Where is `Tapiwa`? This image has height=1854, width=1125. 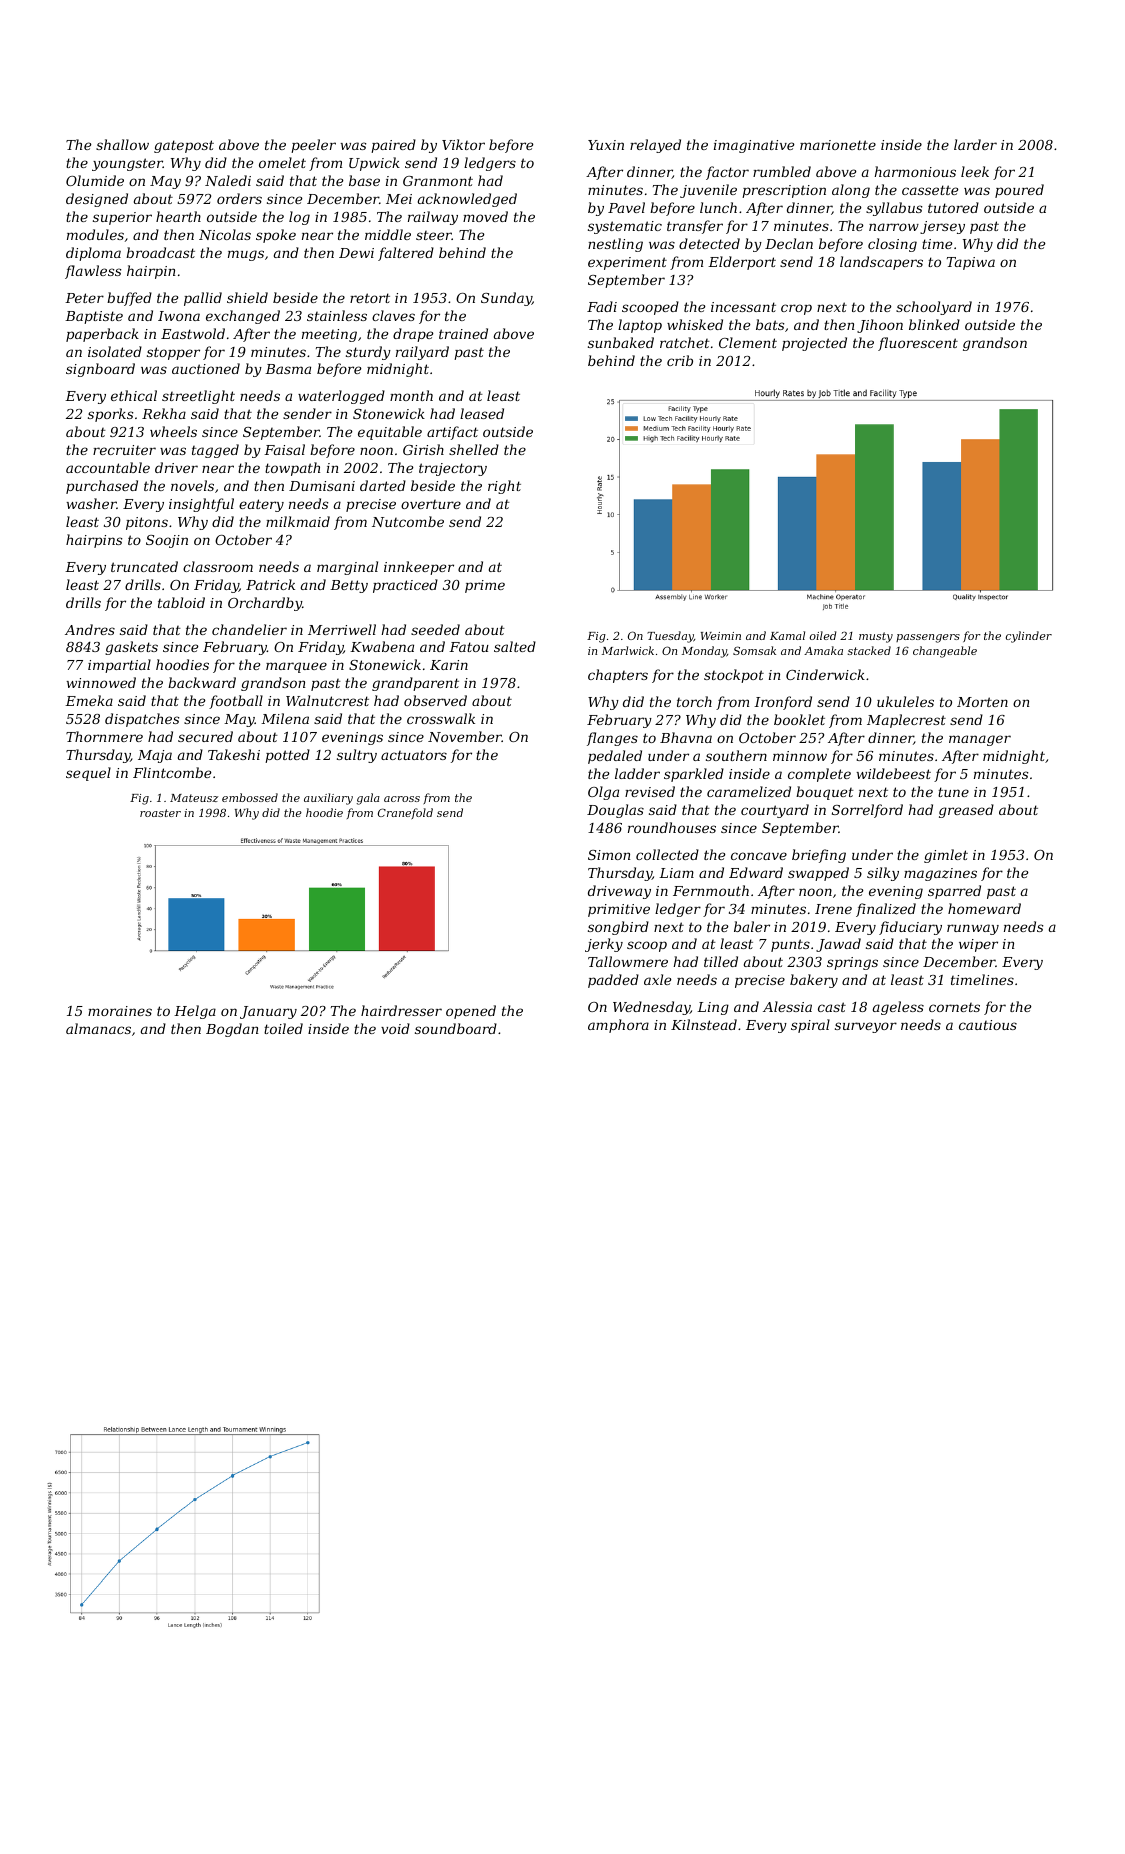
Tapiwa is located at coordinates (971, 263).
